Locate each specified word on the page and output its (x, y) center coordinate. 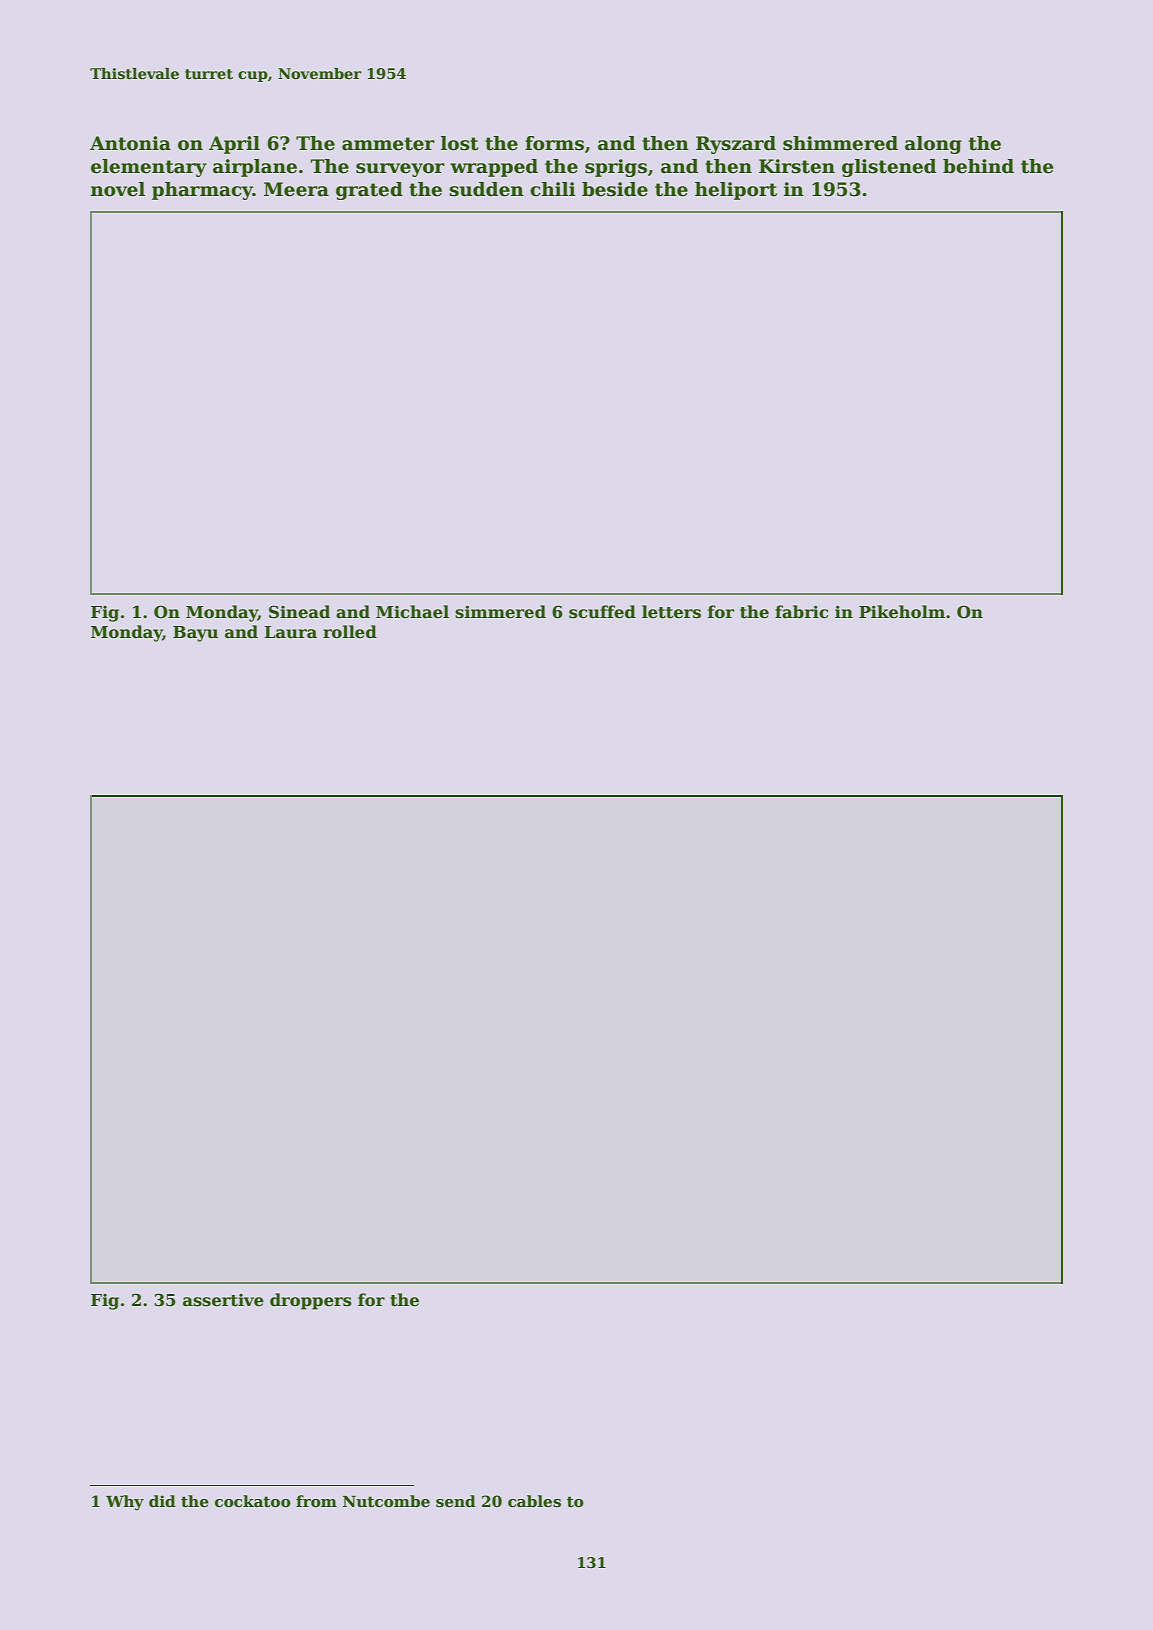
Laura (290, 632)
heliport (736, 191)
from (316, 1501)
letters (671, 612)
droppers (311, 1301)
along (933, 145)
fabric (801, 612)
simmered (500, 612)
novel (118, 189)
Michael (412, 612)
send (456, 1501)
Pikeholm (902, 612)
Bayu (195, 634)
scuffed (602, 612)
